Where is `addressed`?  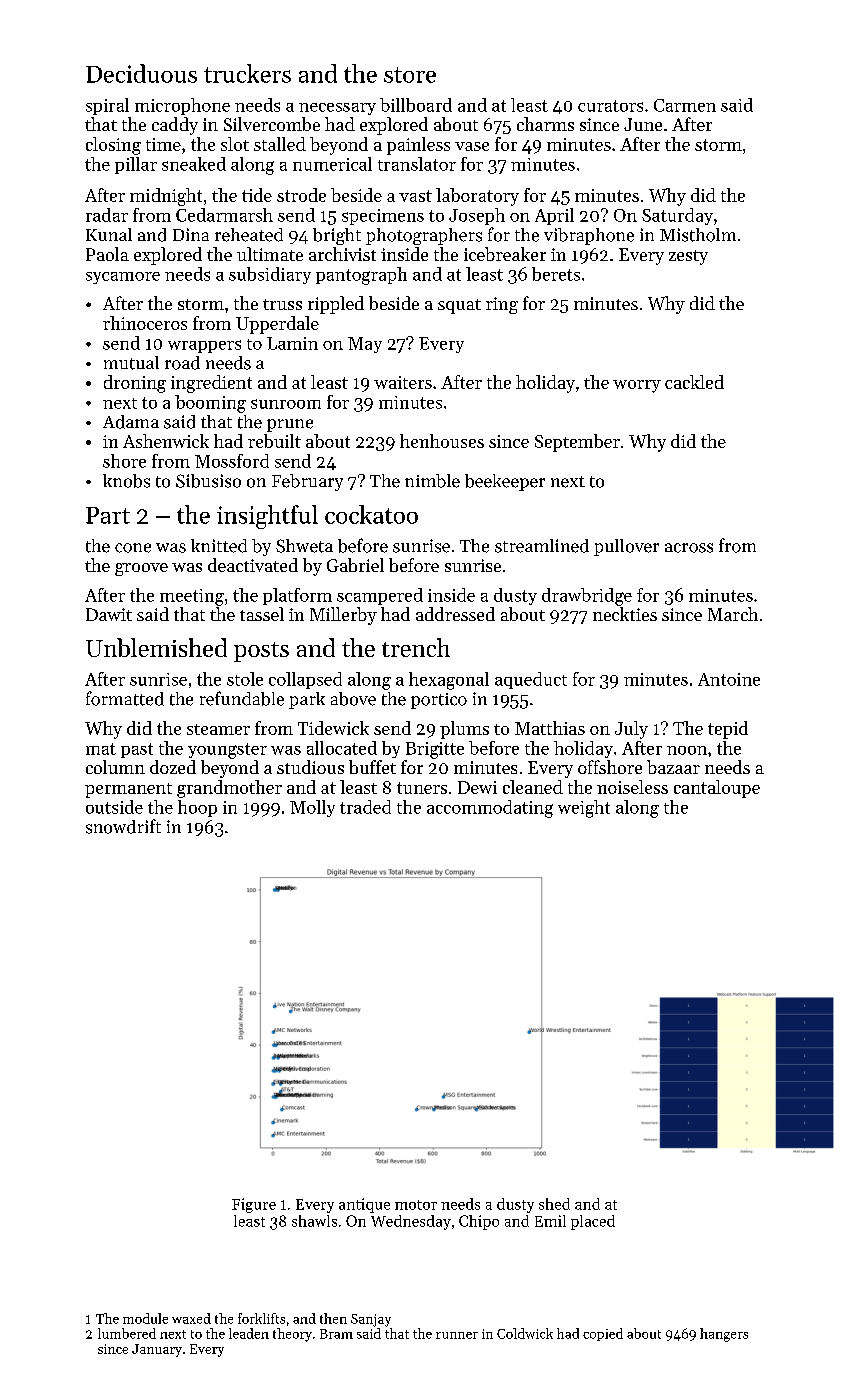 addressed is located at coordinates (455, 614).
